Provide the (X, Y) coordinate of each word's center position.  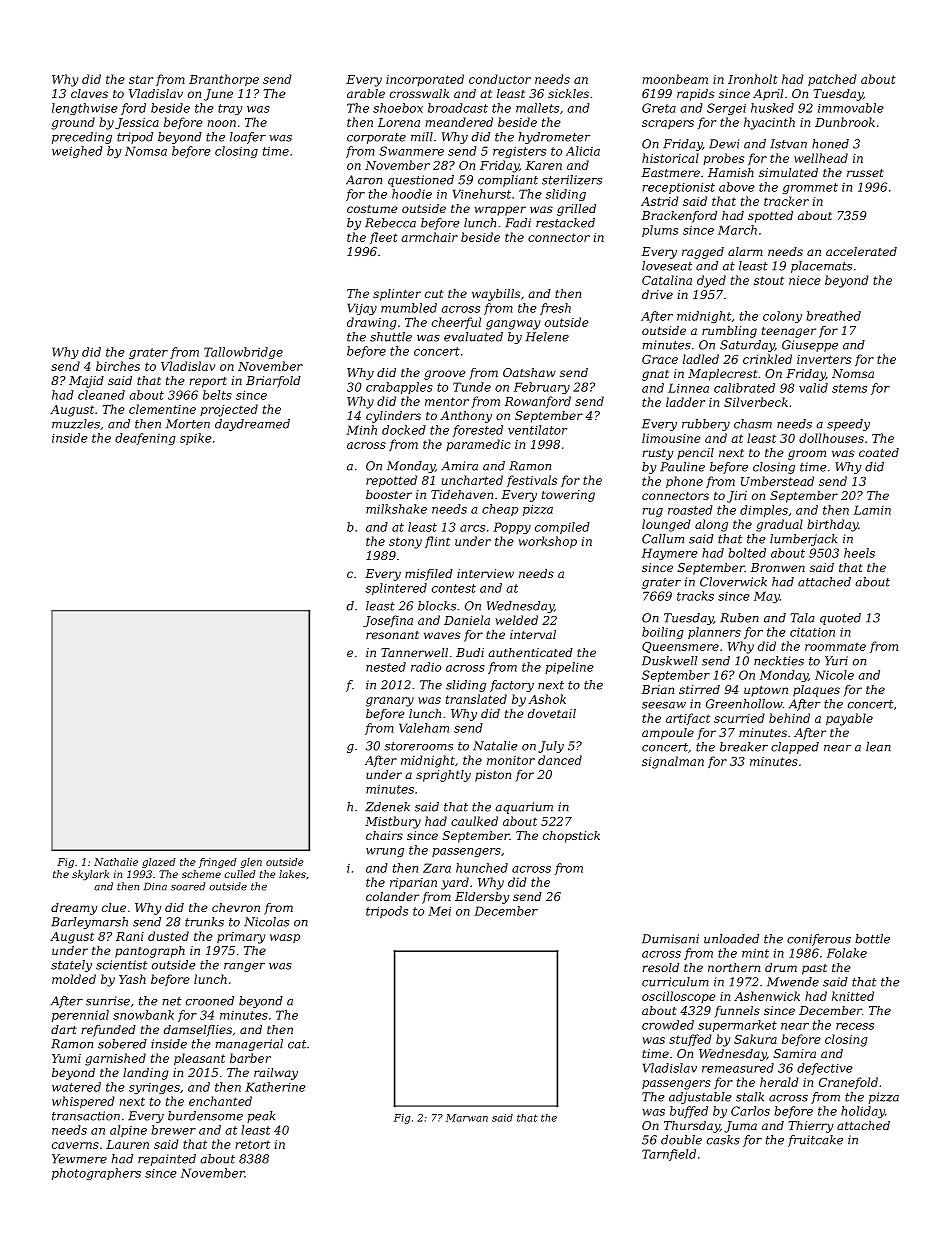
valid (813, 388)
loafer (248, 138)
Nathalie (116, 862)
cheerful (456, 323)
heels (859, 553)
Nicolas (266, 922)
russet (865, 173)
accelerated (861, 251)
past (814, 969)
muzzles (76, 424)
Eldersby (482, 898)
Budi (470, 652)
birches (118, 366)
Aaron (364, 180)
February (542, 388)
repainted (167, 1160)
